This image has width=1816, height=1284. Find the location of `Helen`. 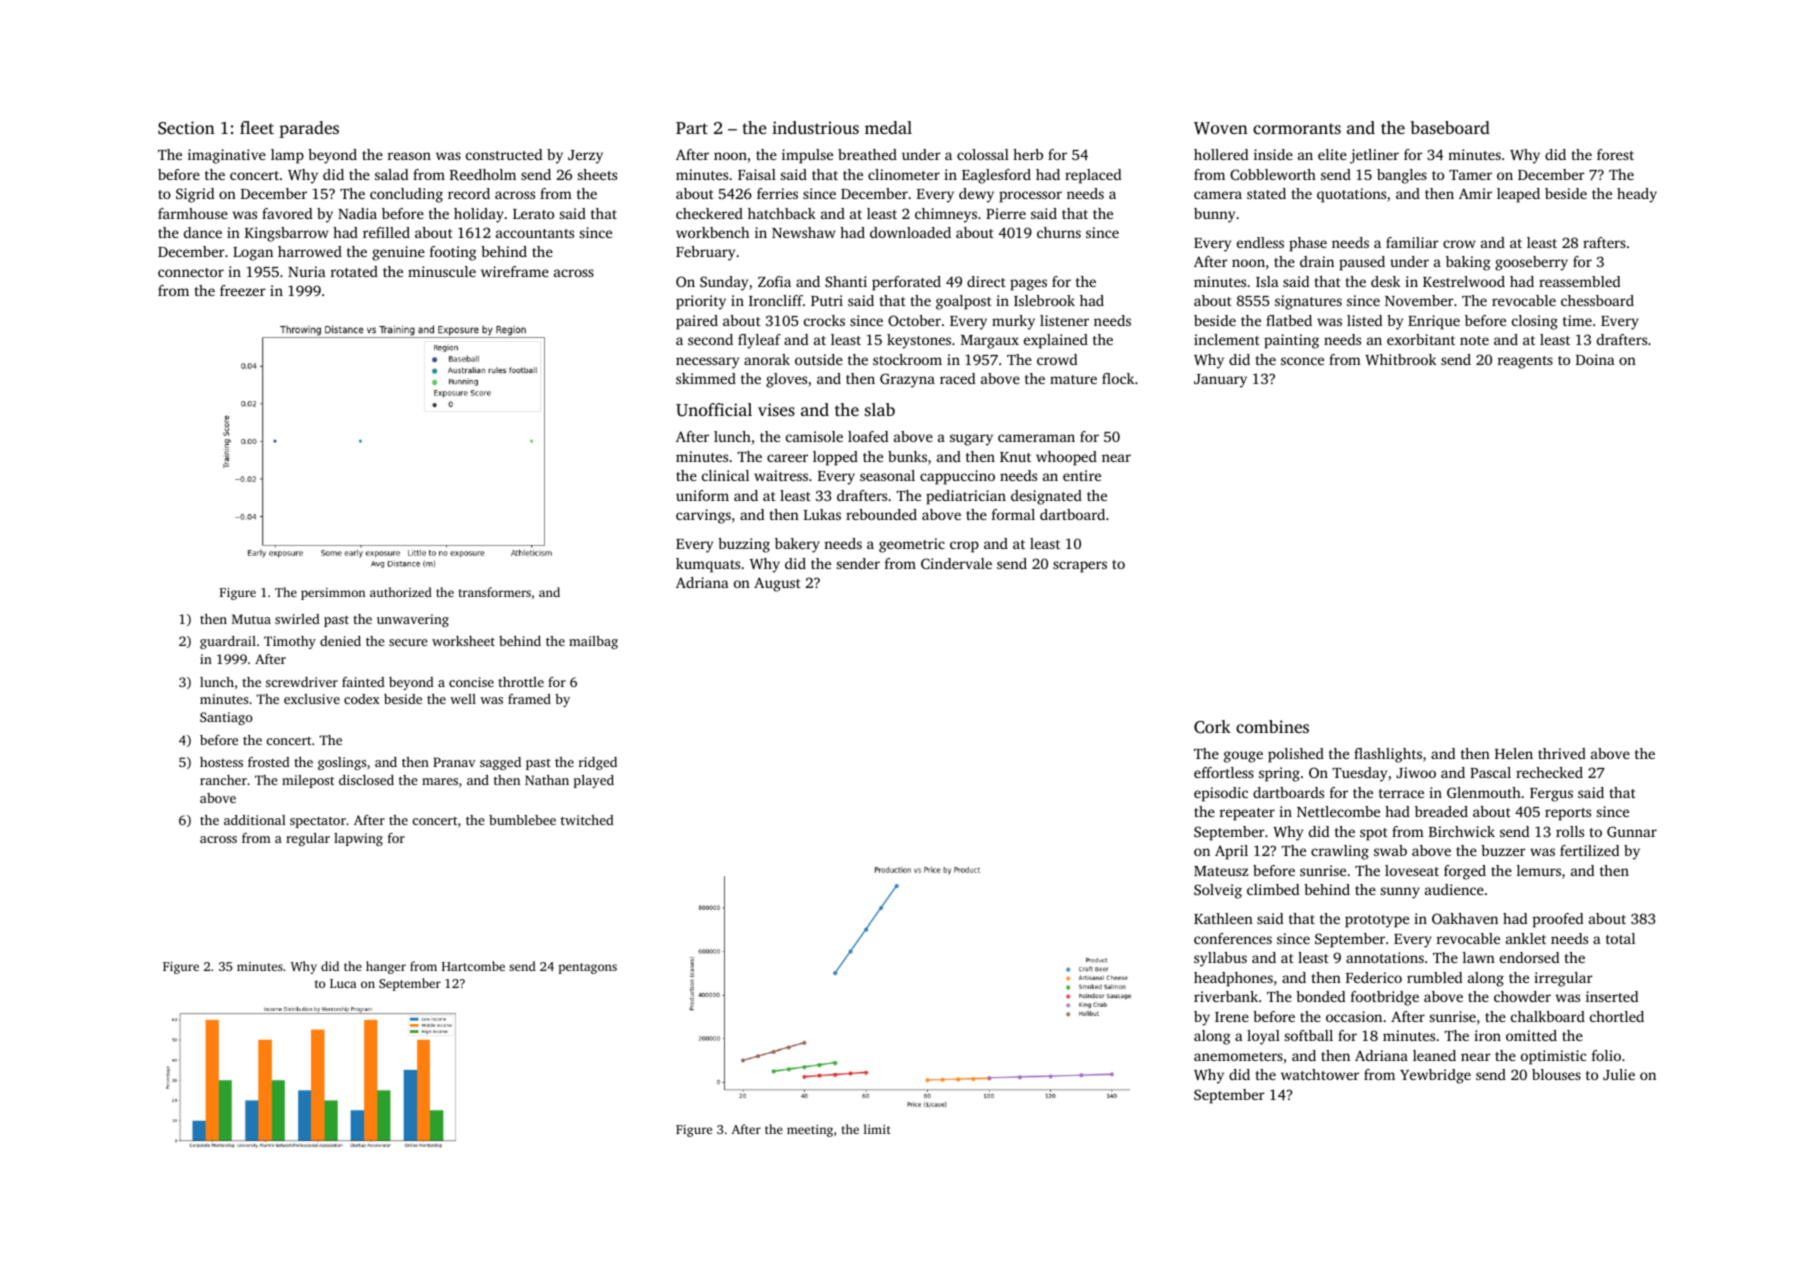

Helen is located at coordinates (1514, 753).
